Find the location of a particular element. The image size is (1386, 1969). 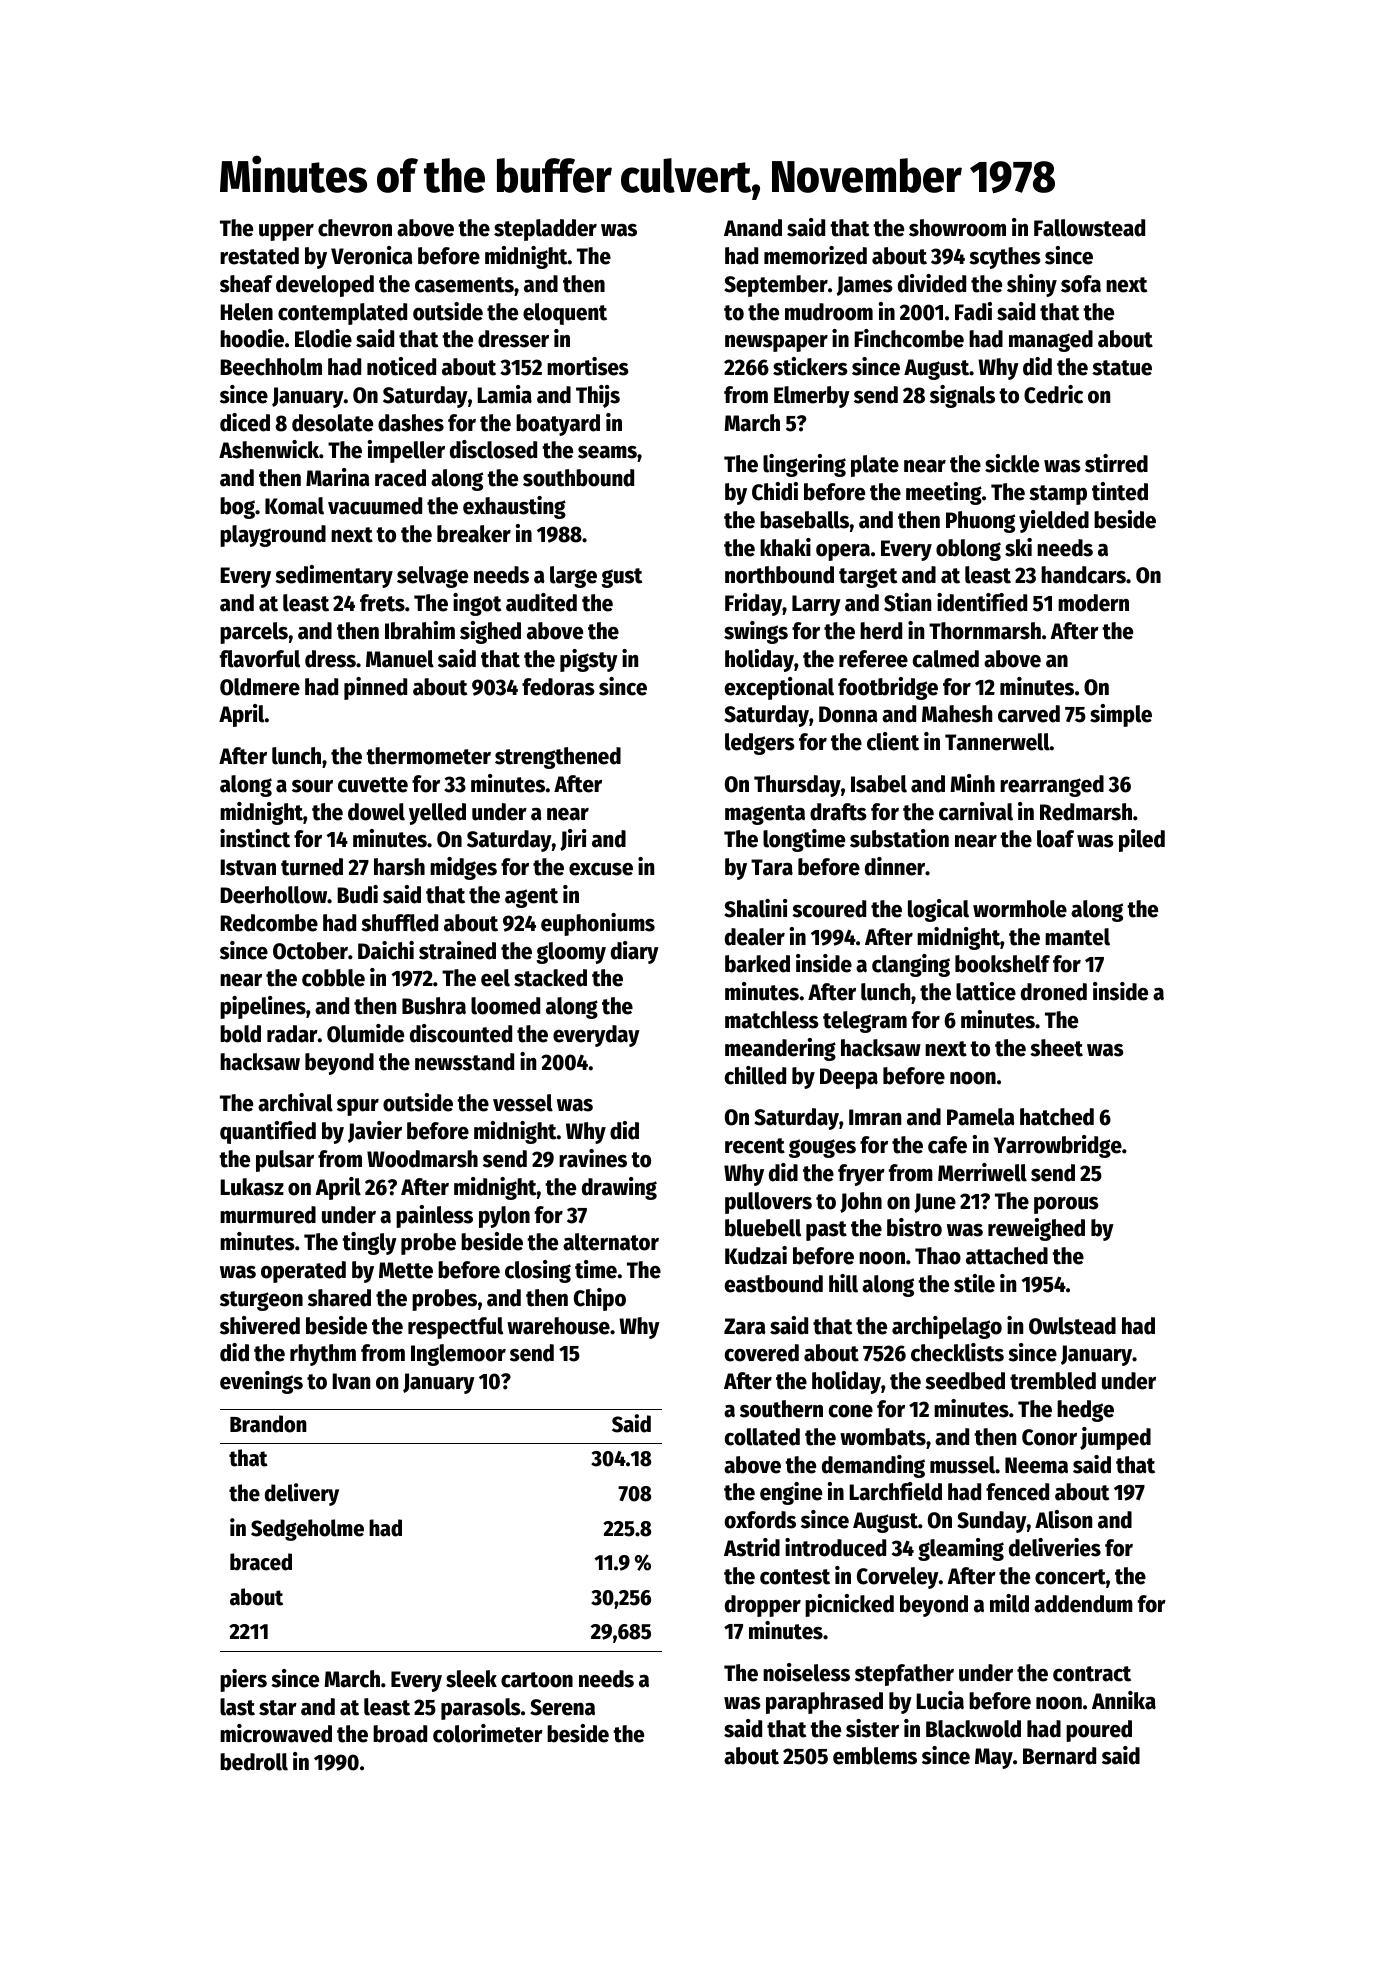

Mahesh is located at coordinates (957, 714).
